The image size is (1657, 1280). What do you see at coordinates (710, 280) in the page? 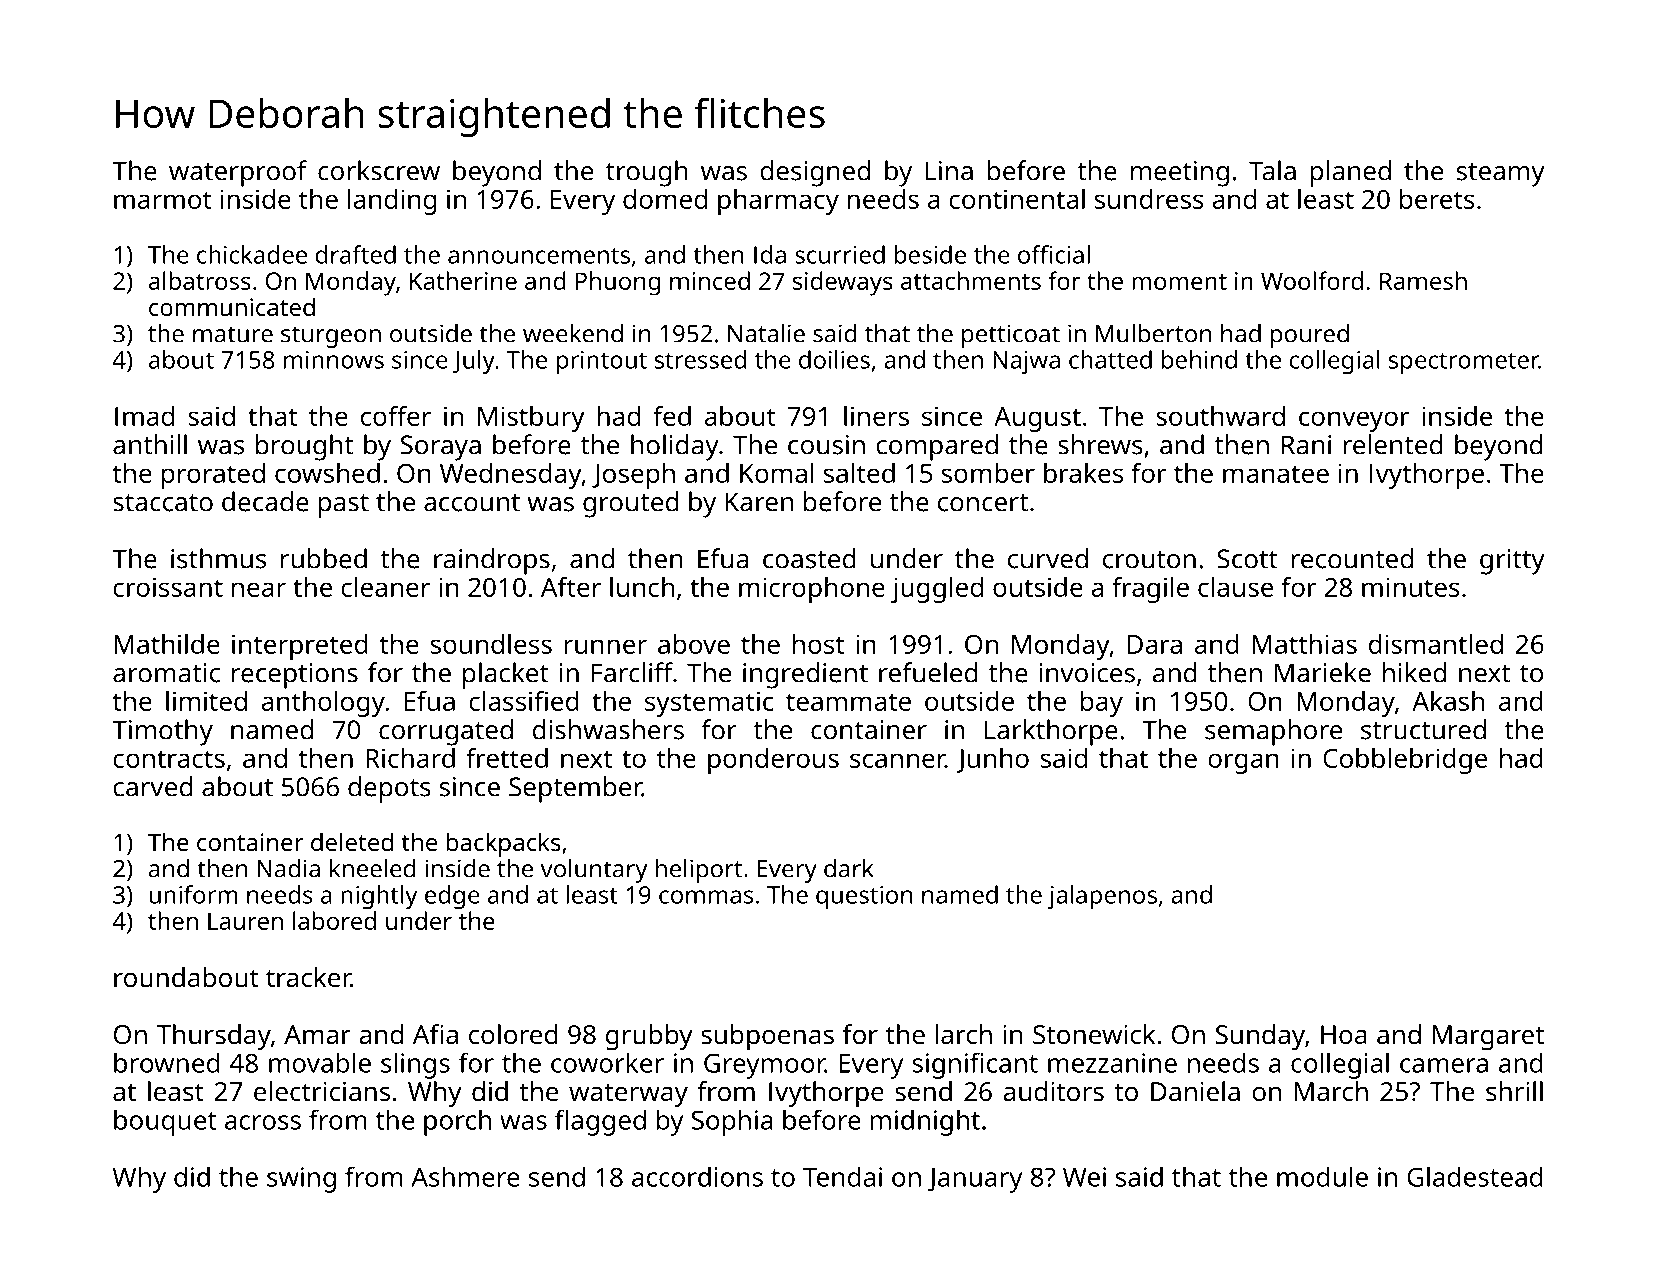
I see `minced` at bounding box center [710, 280].
